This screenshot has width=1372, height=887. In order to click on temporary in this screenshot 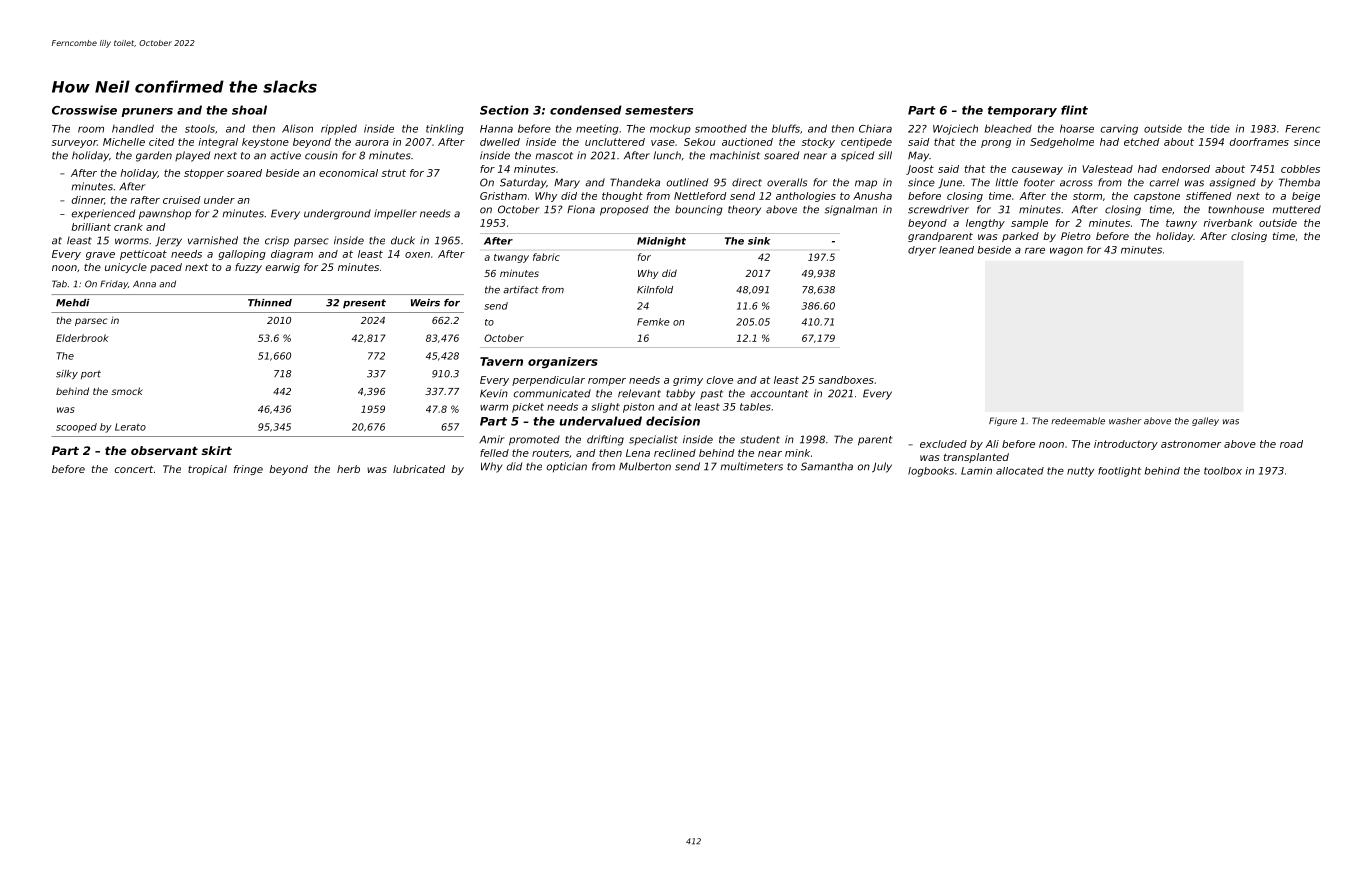, I will do `click(1022, 111)`.
